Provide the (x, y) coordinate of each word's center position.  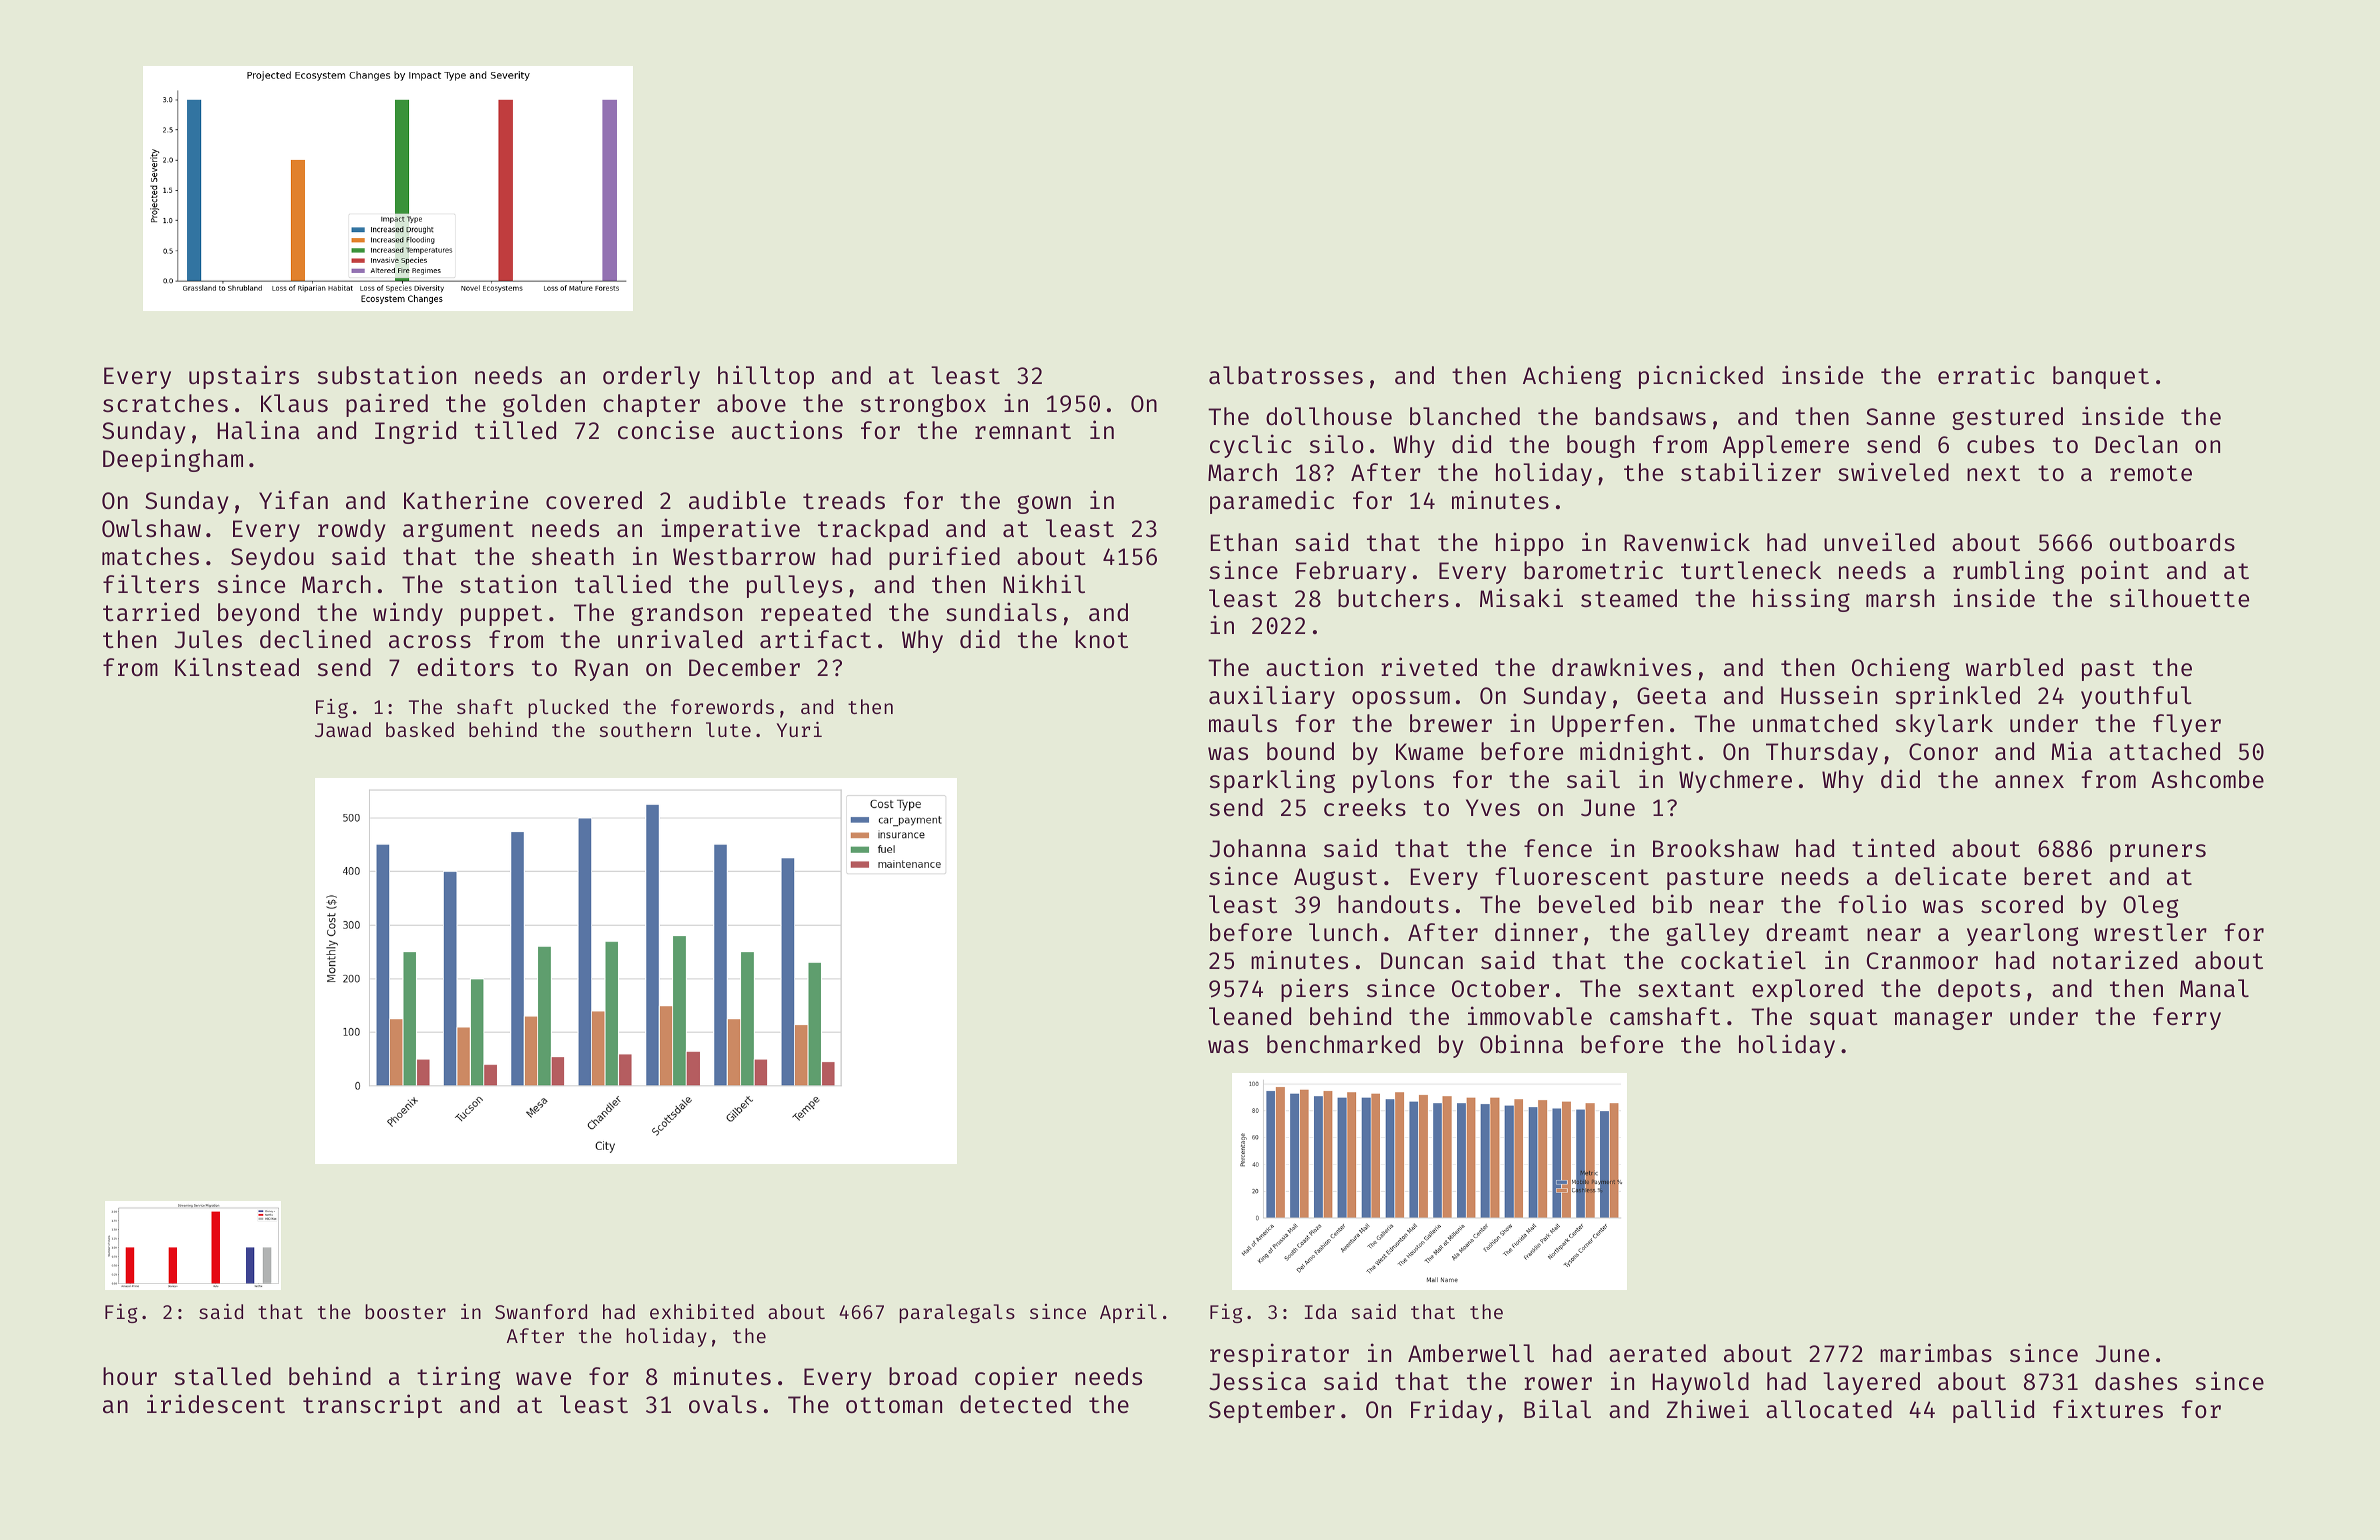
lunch (1343, 932)
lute (728, 729)
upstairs (244, 377)
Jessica (1257, 1380)
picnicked (1701, 377)
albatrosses (1286, 375)
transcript (372, 1406)
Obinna (1521, 1043)
